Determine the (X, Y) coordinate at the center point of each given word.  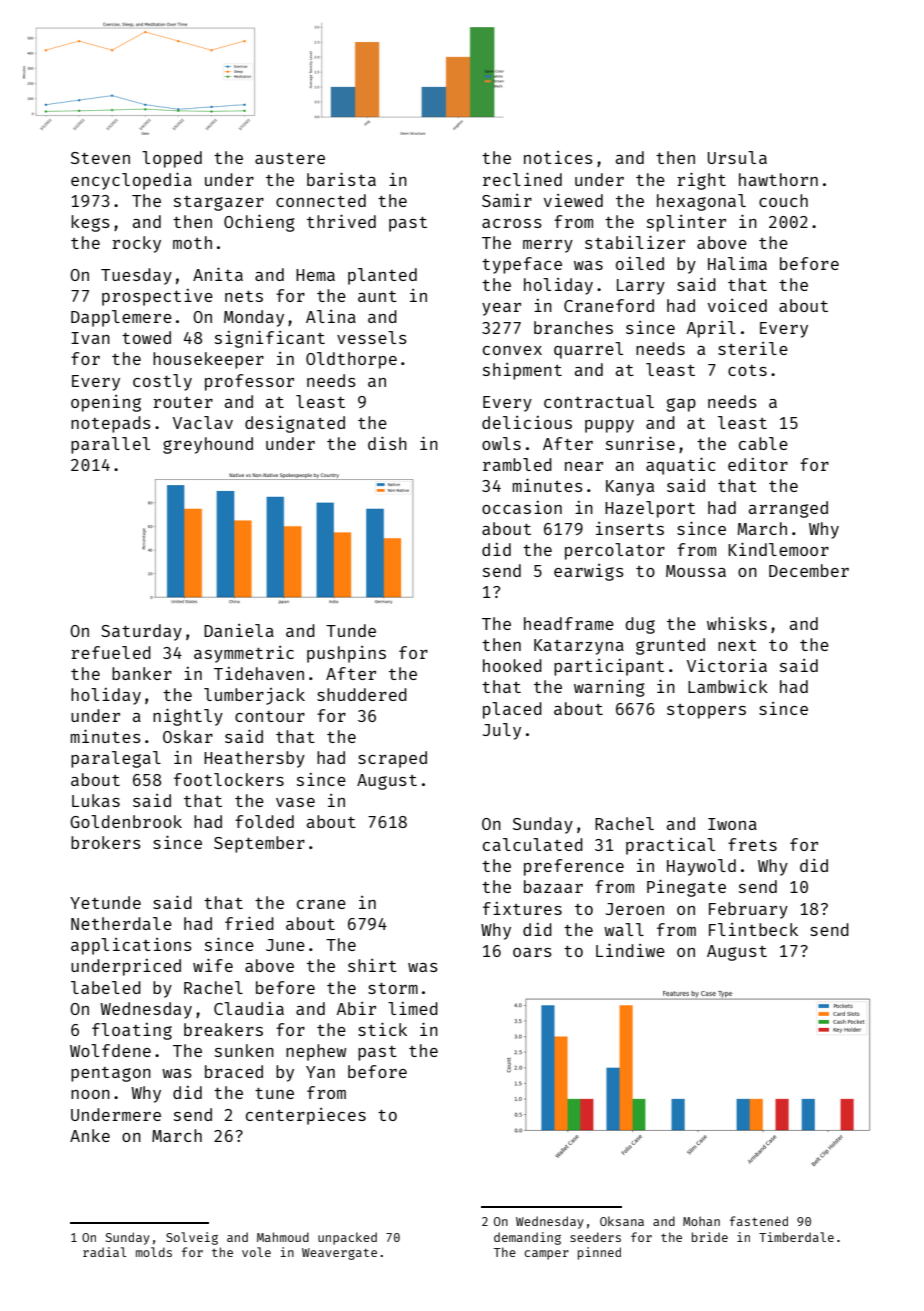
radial (105, 1252)
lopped (172, 159)
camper (546, 1255)
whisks (737, 623)
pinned (599, 1253)
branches (573, 327)
